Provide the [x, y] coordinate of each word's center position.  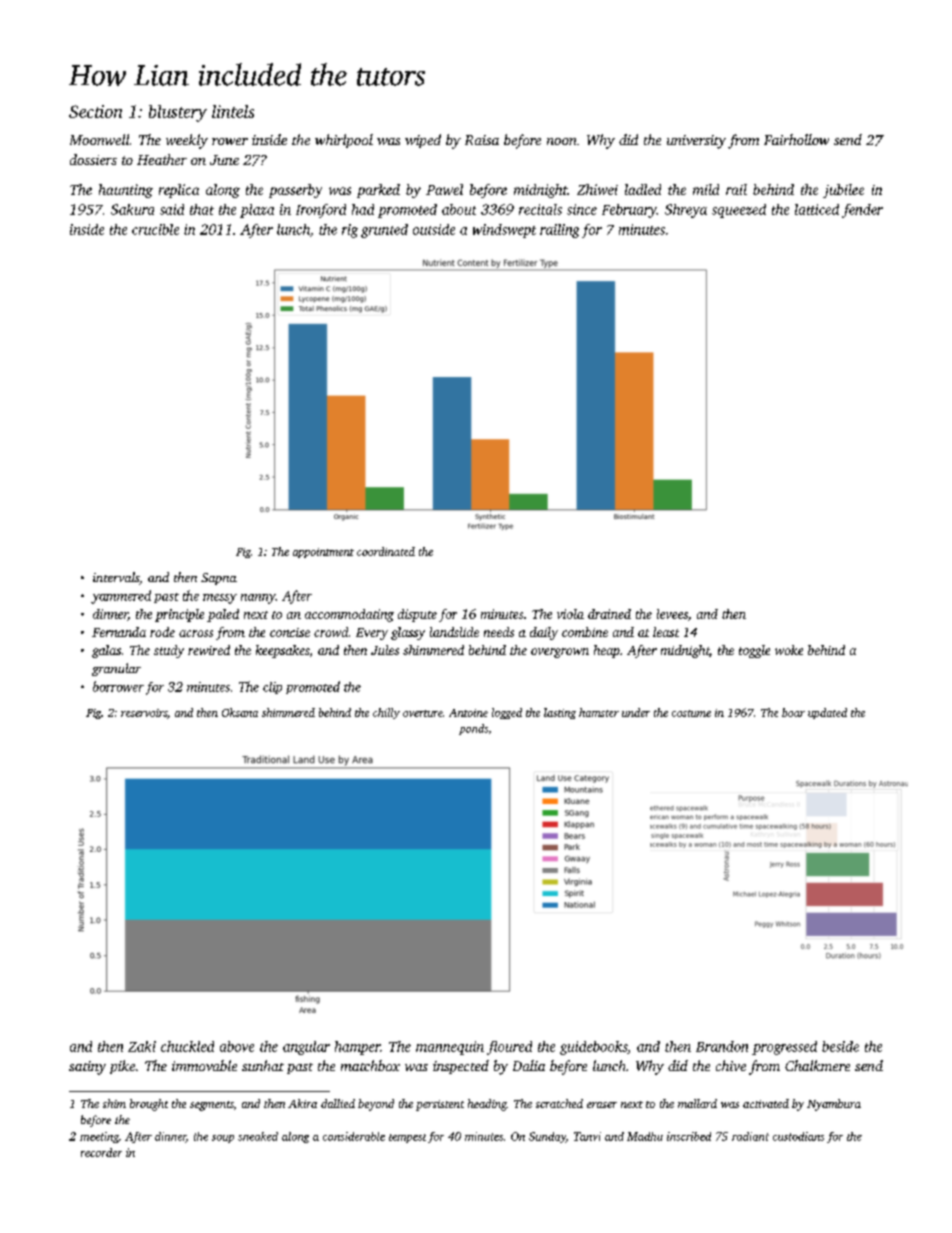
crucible [155, 229]
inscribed [689, 1136]
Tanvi [587, 1136]
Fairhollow [796, 139]
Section [95, 111]
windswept [504, 231]
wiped [423, 141]
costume [691, 713]
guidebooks [593, 1048]
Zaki [142, 1046]
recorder [101, 1152]
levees [672, 614]
